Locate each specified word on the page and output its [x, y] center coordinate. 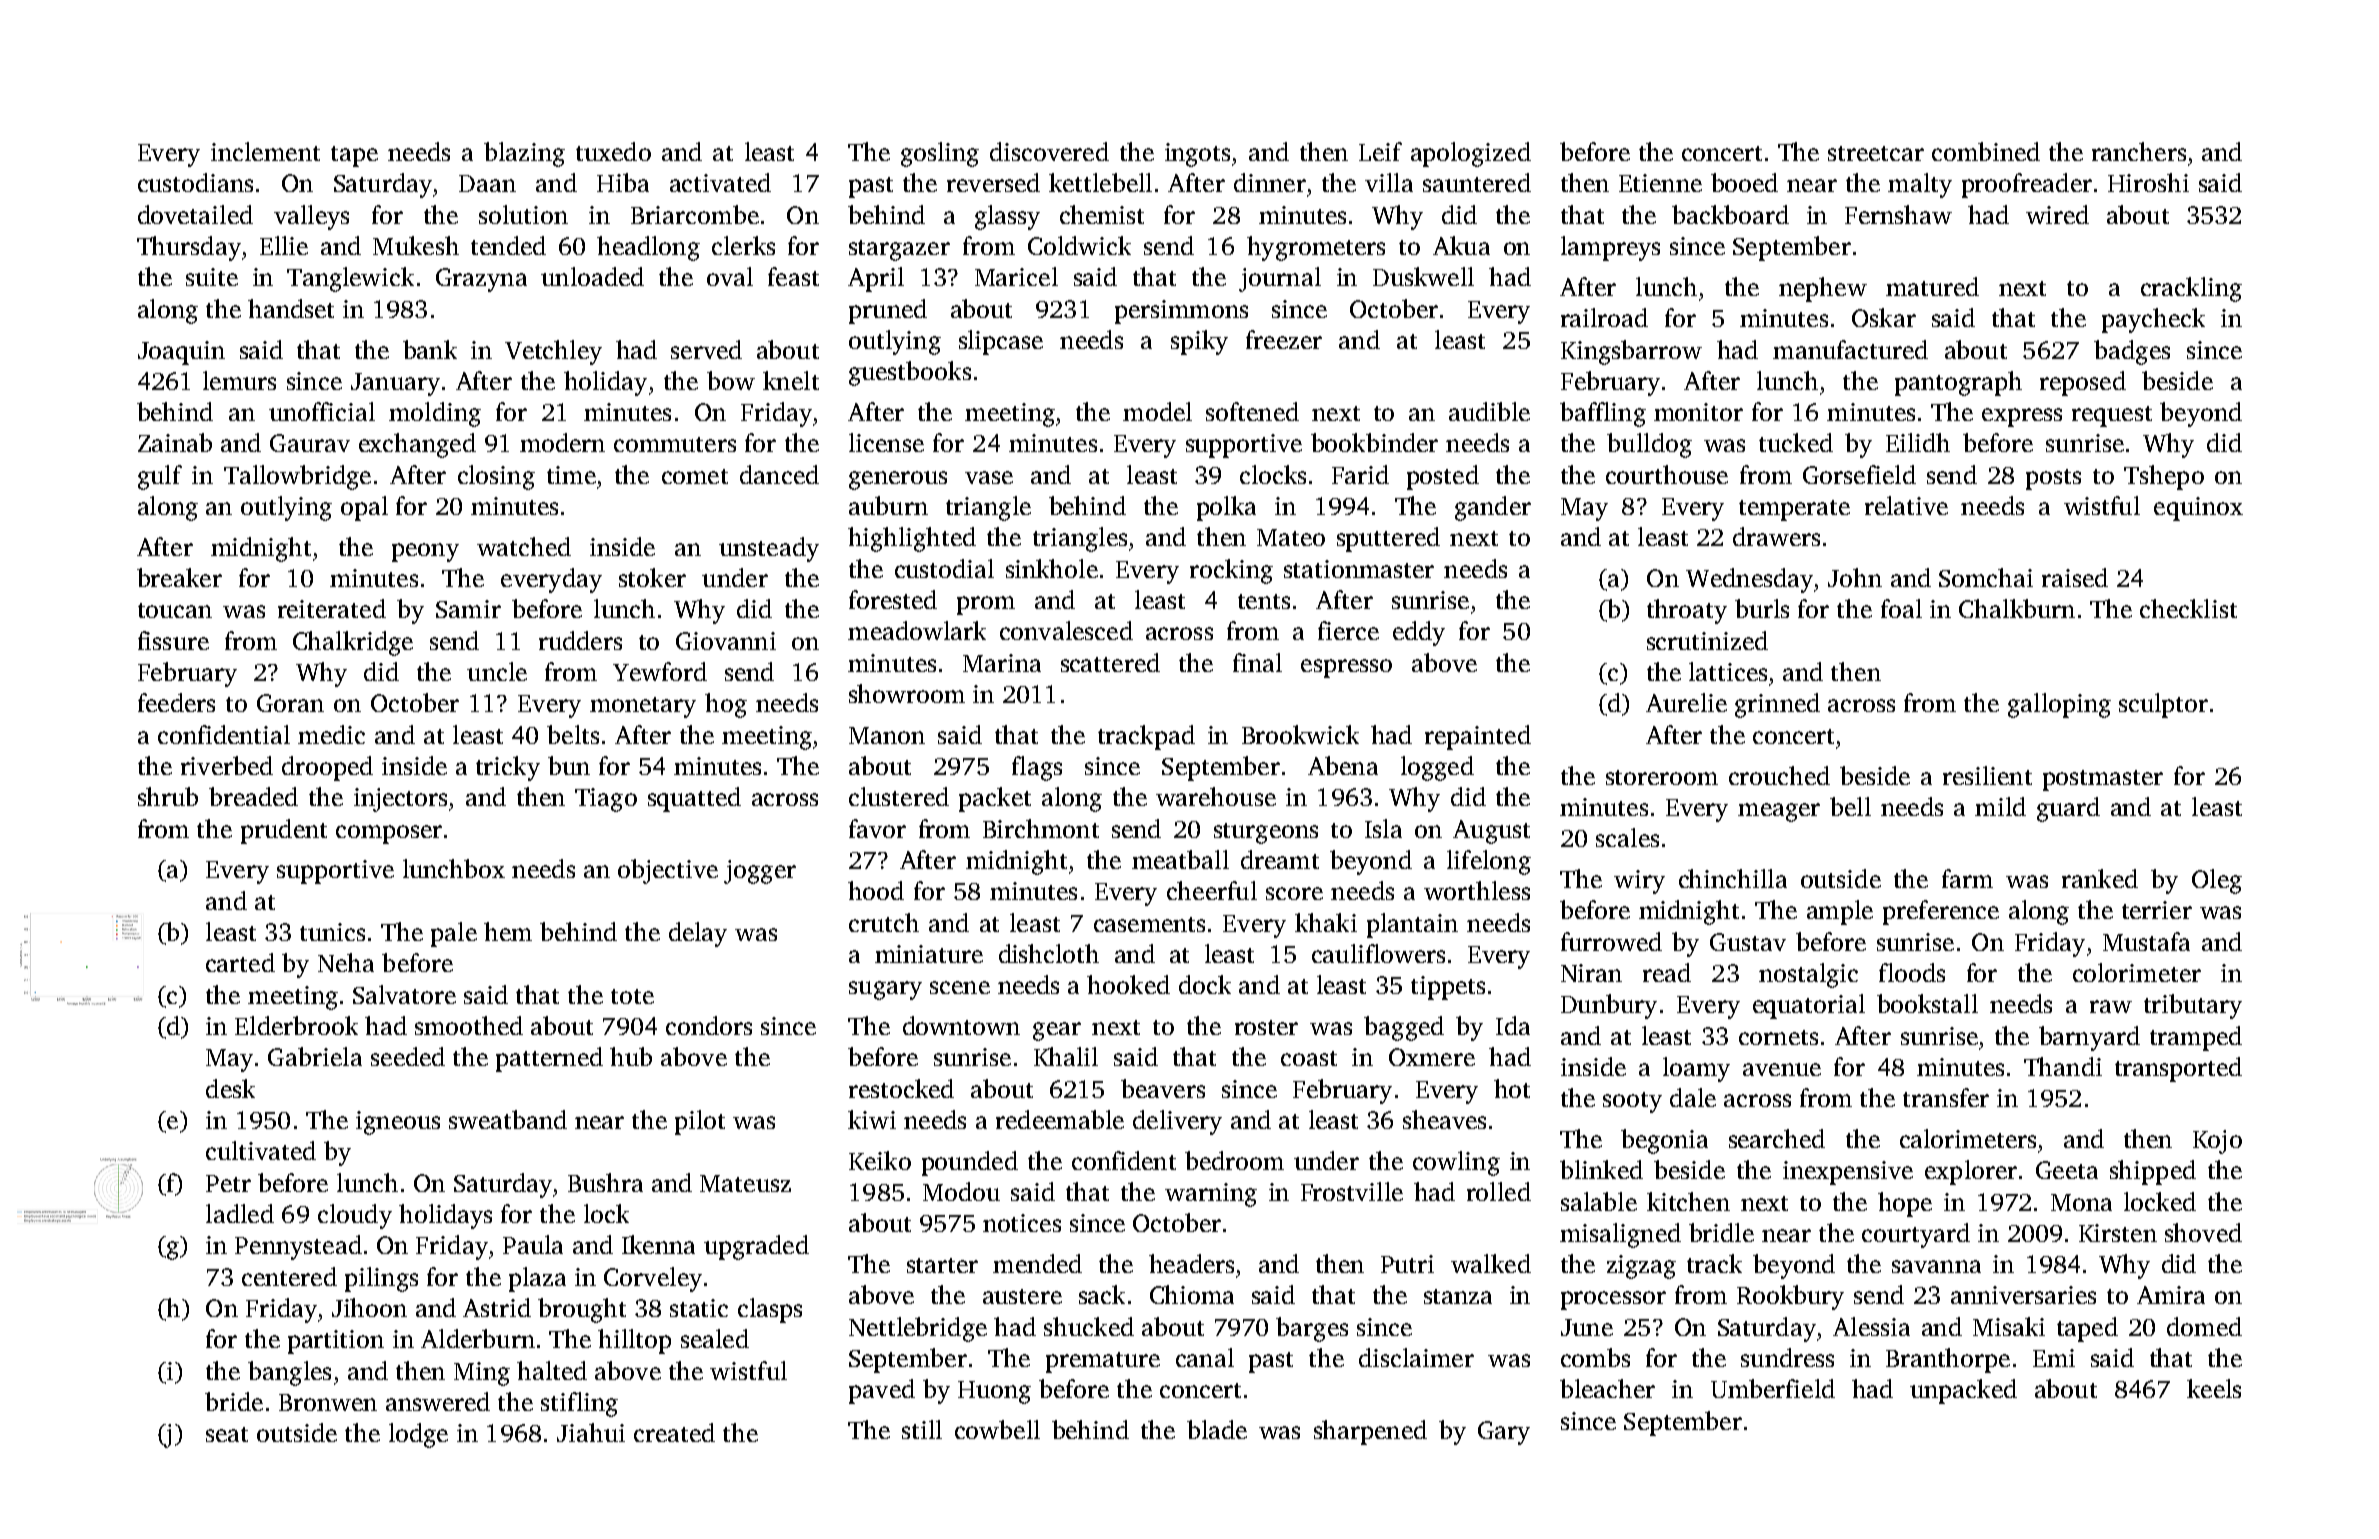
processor [1613, 1300]
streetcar [1876, 153]
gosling [940, 154]
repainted [1478, 737]
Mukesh [416, 245]
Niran [1591, 973]
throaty [1687, 611]
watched [524, 546]
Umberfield [1773, 1388]
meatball [1180, 859]
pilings [381, 1279]
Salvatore [404, 994]
